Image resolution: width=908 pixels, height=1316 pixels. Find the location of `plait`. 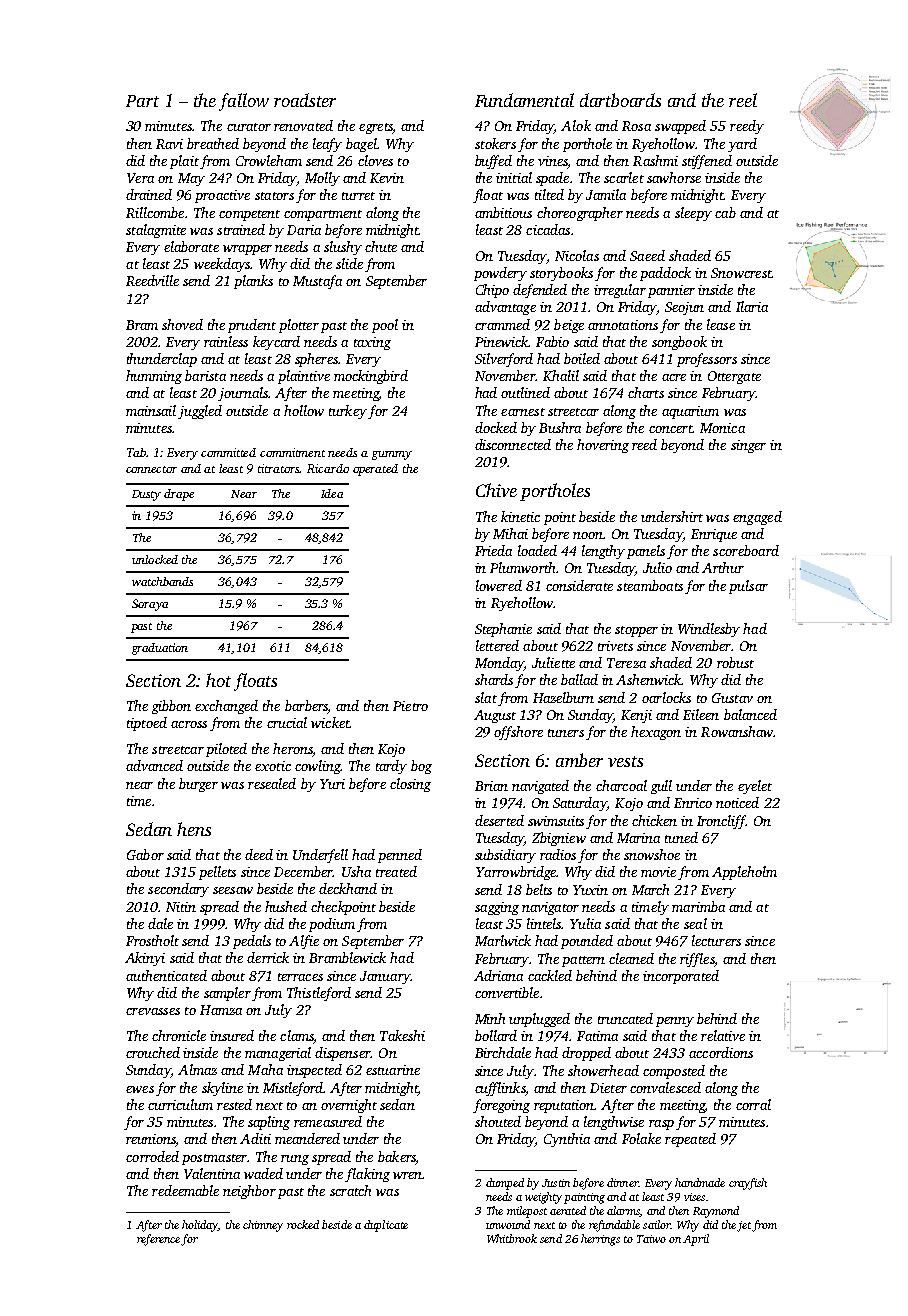

plait is located at coordinates (184, 162).
